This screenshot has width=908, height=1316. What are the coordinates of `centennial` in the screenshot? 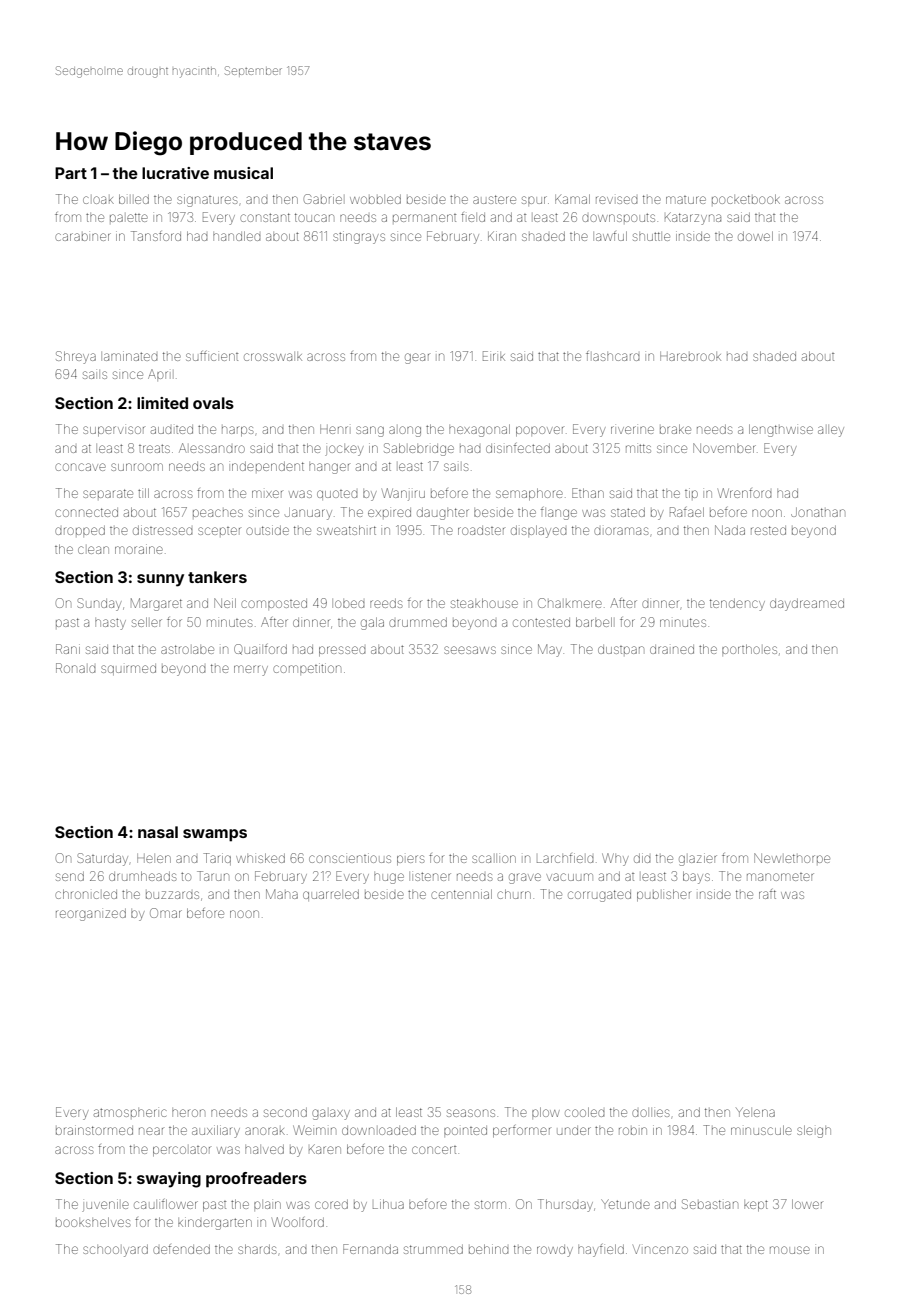 It's located at (461, 894).
